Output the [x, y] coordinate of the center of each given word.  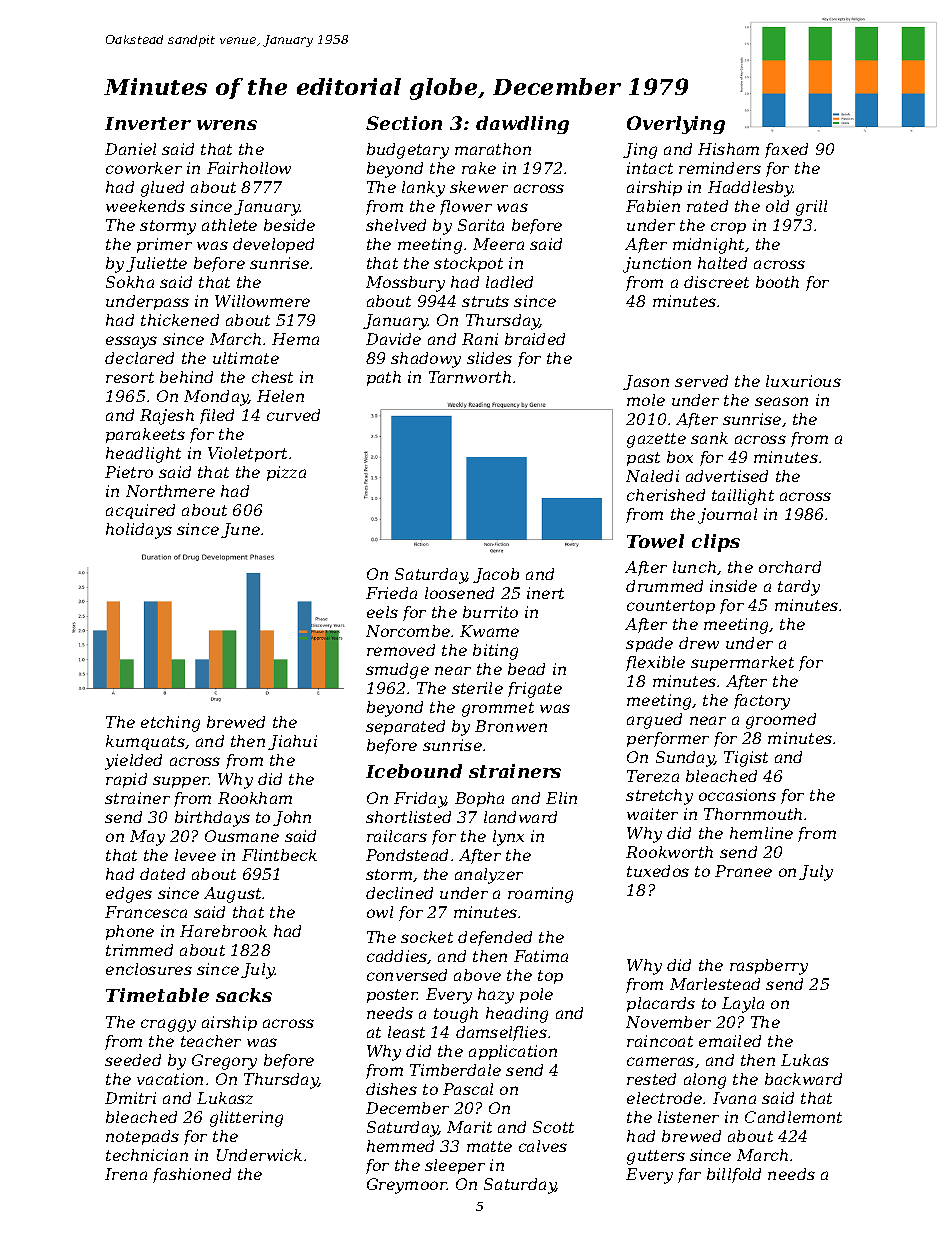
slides [489, 358]
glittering [246, 1119]
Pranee [743, 871]
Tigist [746, 759]
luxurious [803, 381]
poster [392, 996]
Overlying [676, 125]
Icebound [414, 771]
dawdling [522, 125]
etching [170, 724]
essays [131, 342]
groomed [781, 721]
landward [520, 817]
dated [162, 874]
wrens [227, 125]
